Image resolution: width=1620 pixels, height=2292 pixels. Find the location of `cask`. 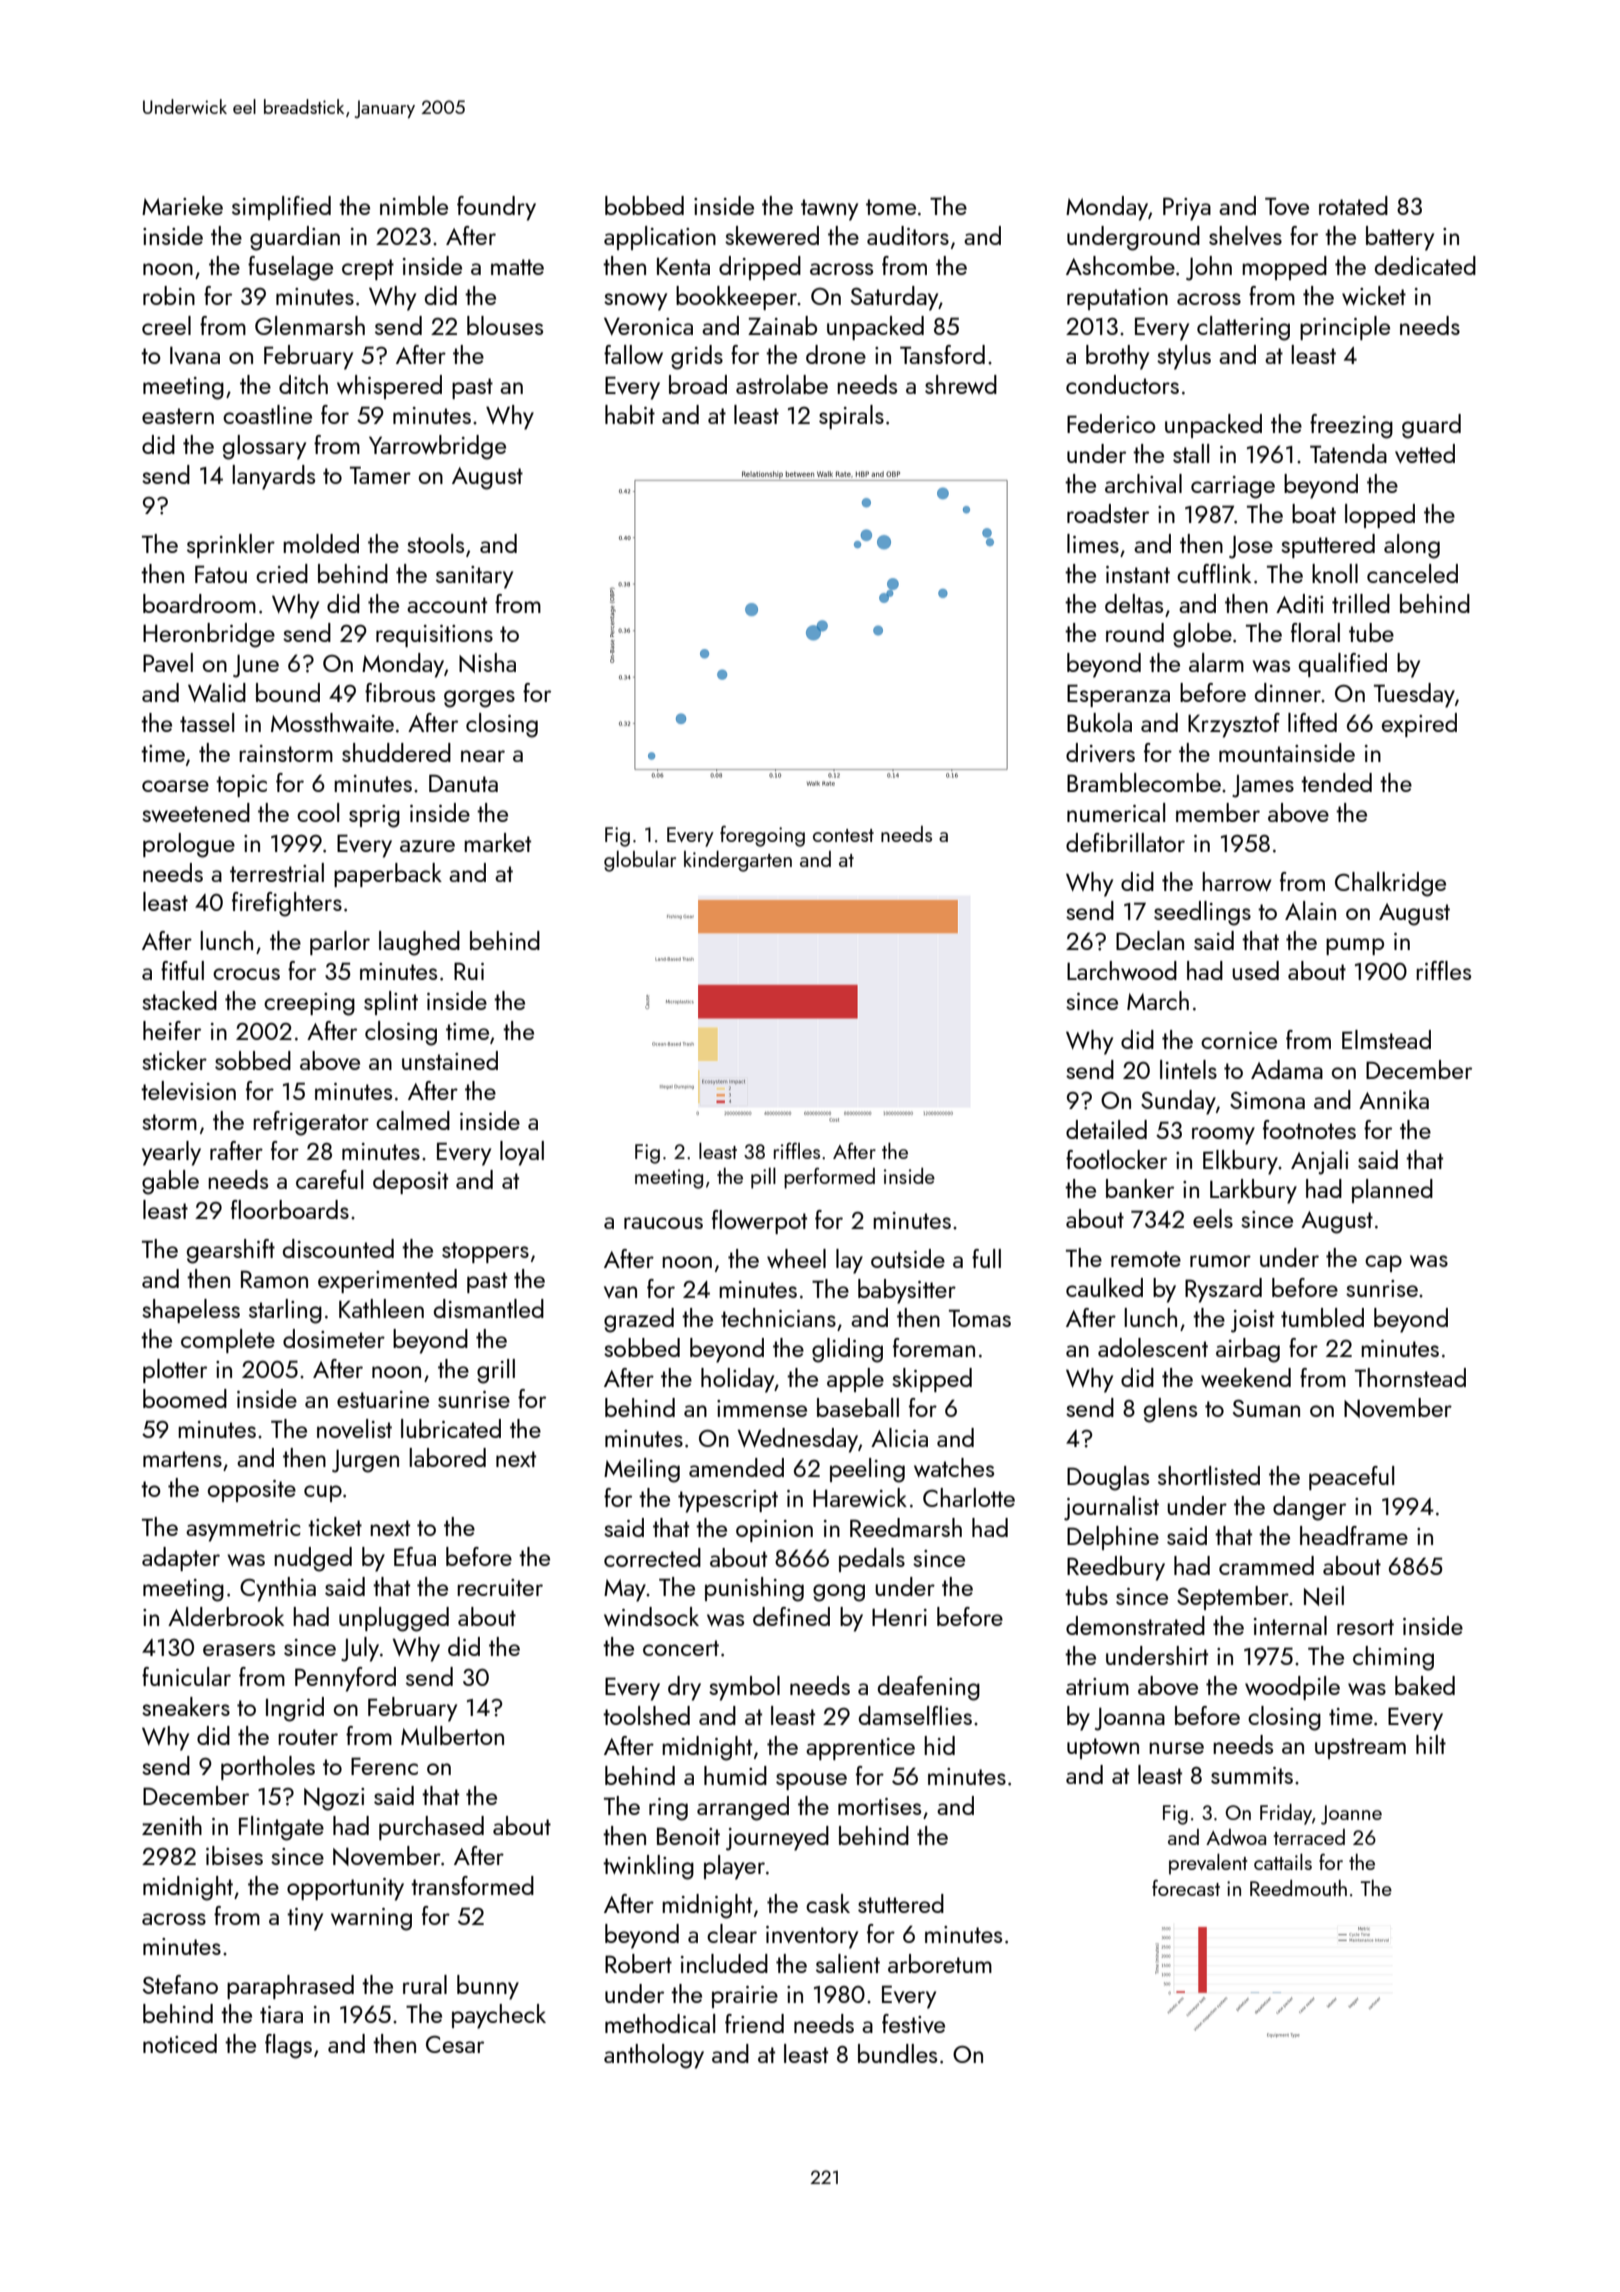

cask is located at coordinates (828, 1903).
